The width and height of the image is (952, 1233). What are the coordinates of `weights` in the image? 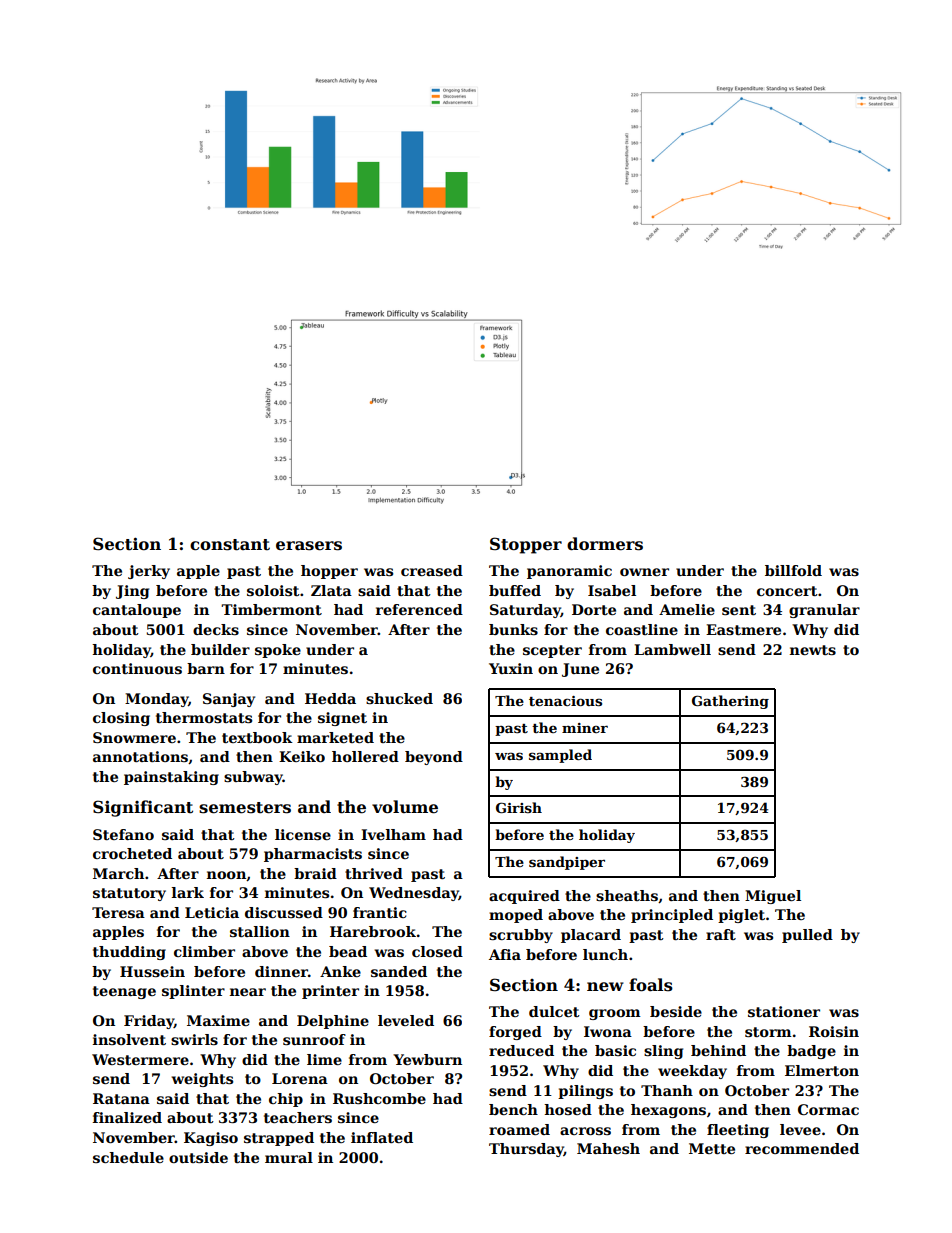 It's located at (202, 1080).
